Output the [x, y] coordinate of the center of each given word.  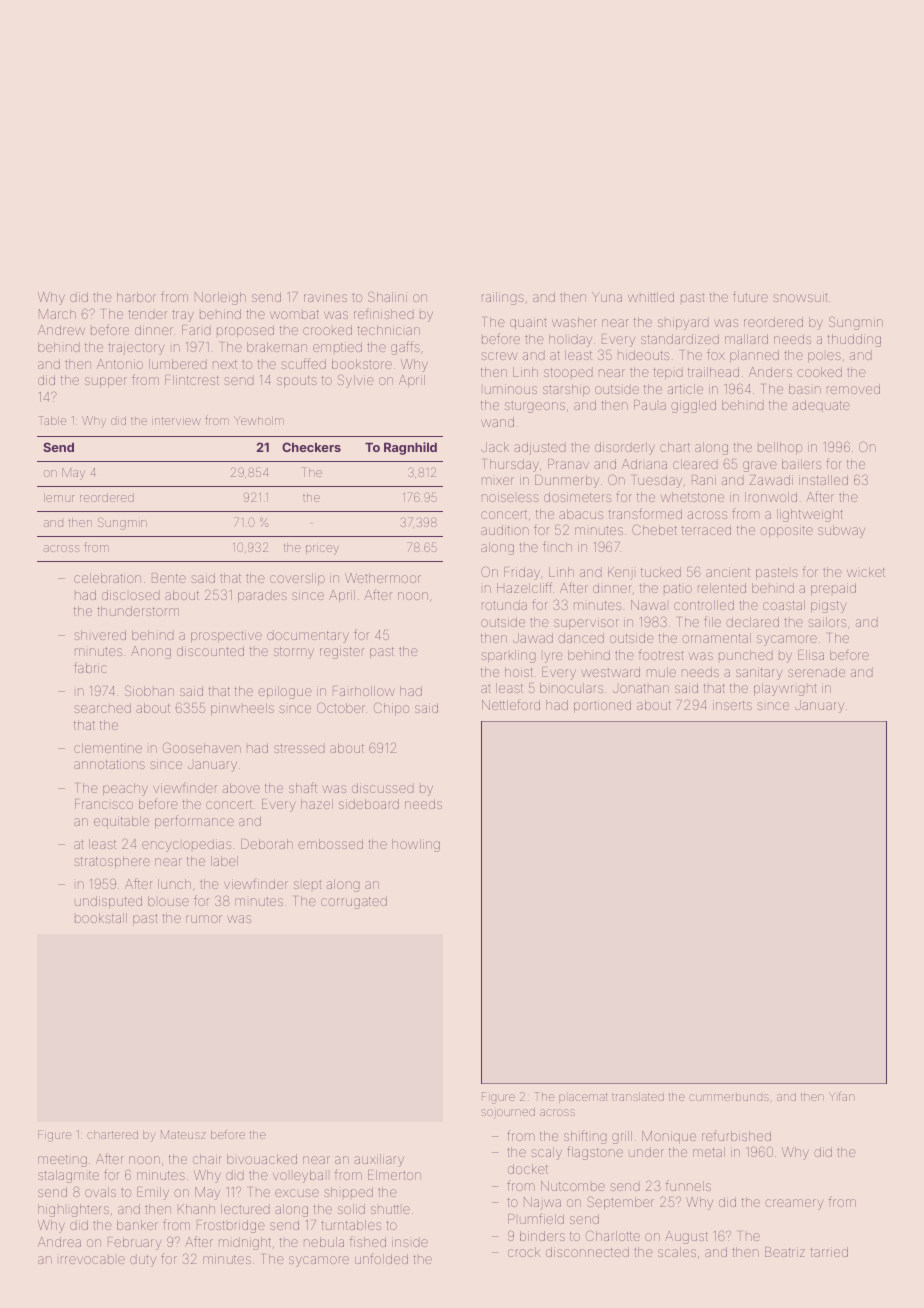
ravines [325, 297]
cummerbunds [729, 1097]
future [750, 296]
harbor [136, 297]
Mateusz [183, 1134]
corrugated [354, 902]
